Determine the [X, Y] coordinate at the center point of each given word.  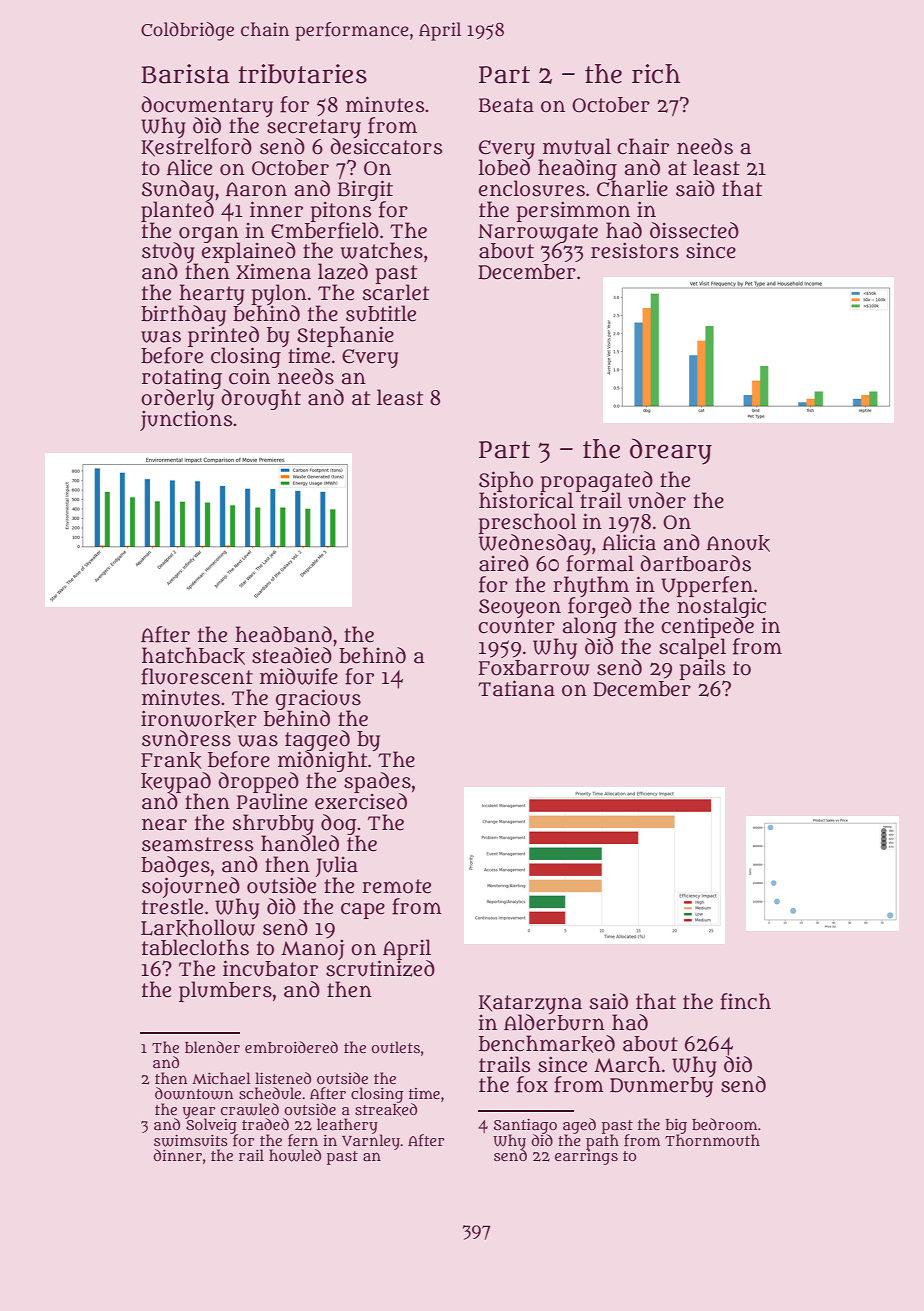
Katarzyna [530, 1004]
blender [212, 1047]
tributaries [302, 74]
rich [656, 74]
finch [745, 1001]
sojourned [191, 887]
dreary [671, 451]
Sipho [506, 481]
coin [249, 377]
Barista [185, 74]
